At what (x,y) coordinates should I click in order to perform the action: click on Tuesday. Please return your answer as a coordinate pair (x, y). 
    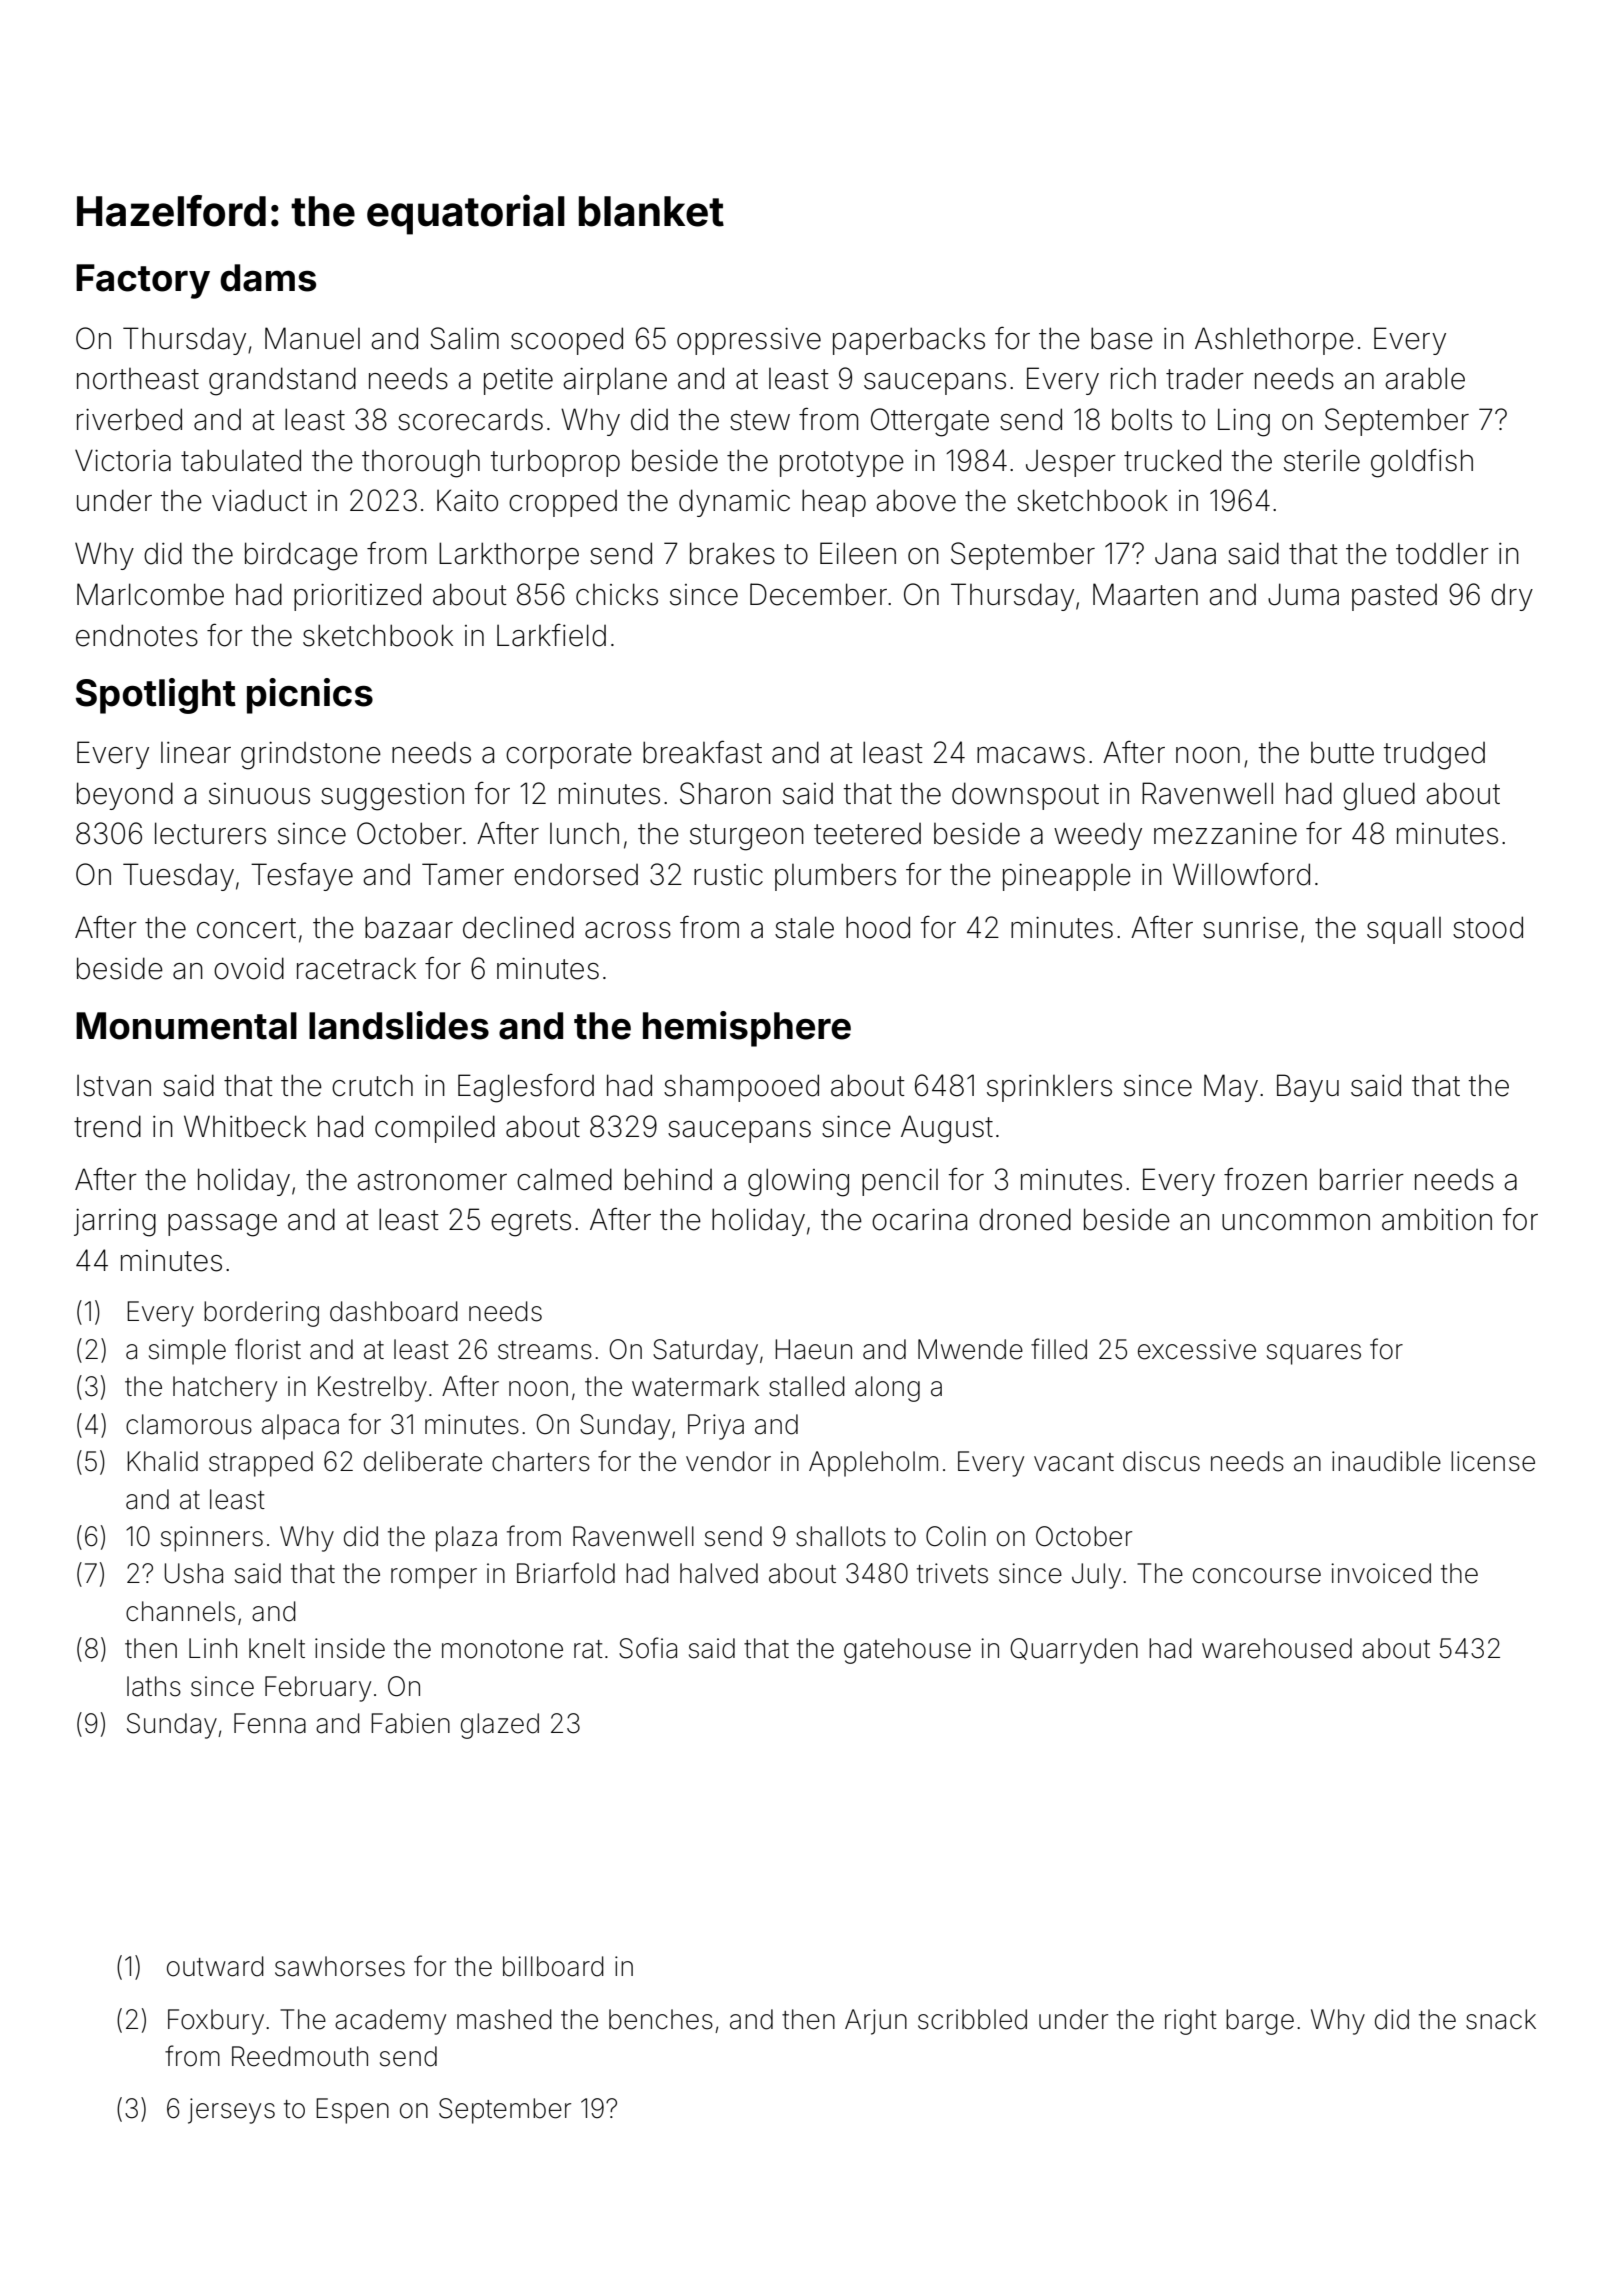
    Looking at the image, I should click on (178, 877).
